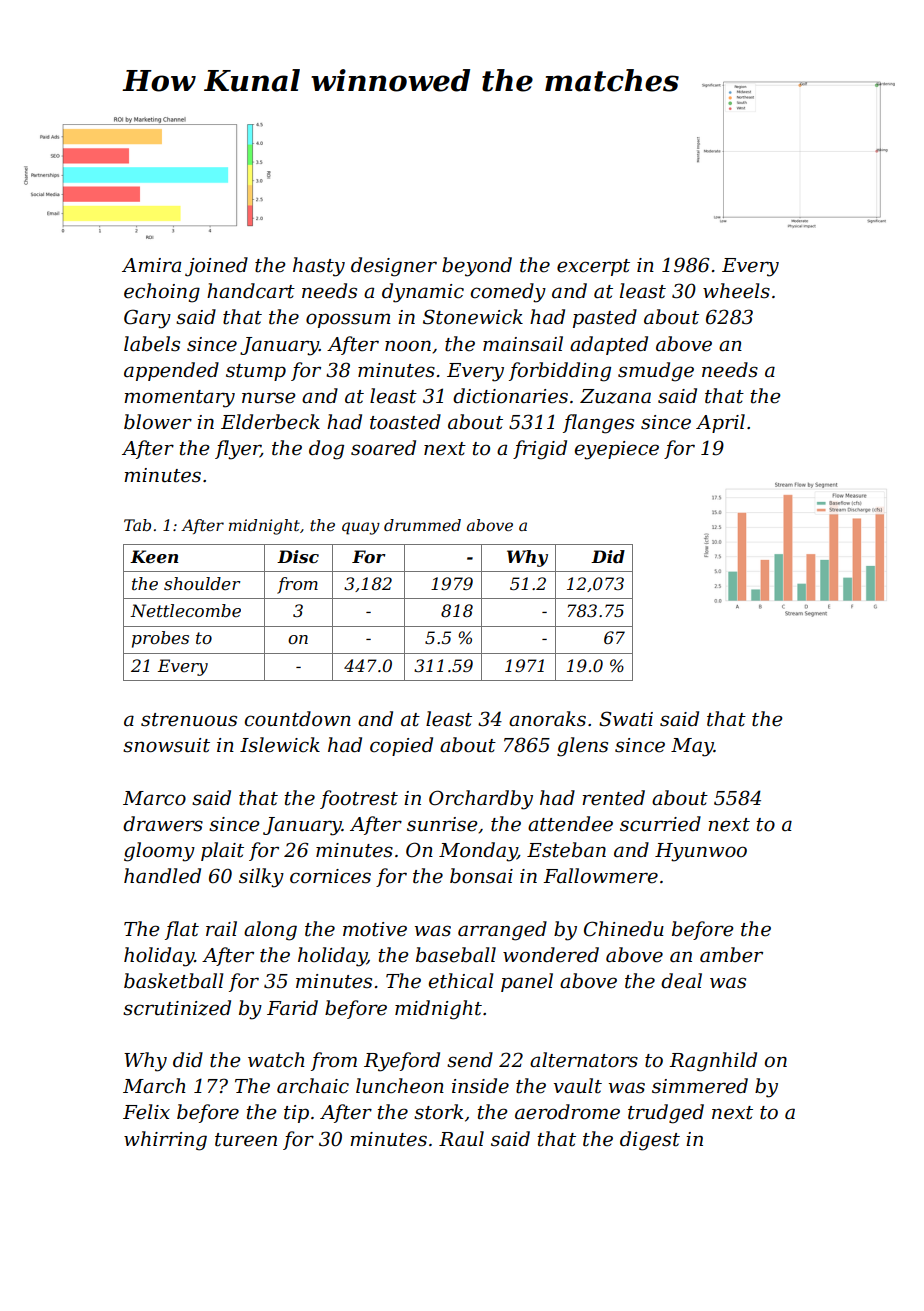 This screenshot has width=924, height=1311. I want to click on echoing, so click(162, 293).
